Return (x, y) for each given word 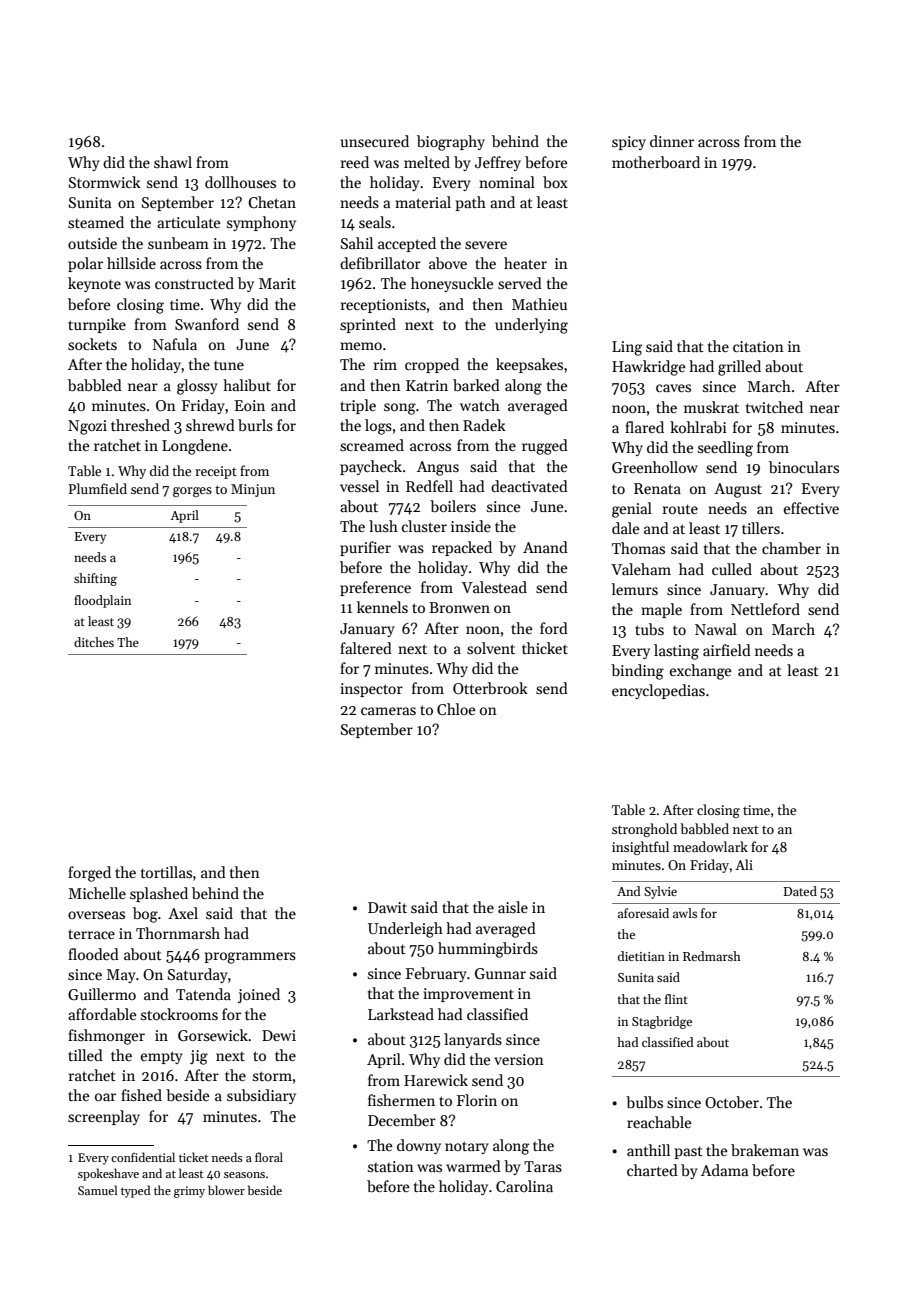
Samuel (97, 1190)
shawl (173, 162)
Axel (183, 913)
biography (451, 143)
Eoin (250, 405)
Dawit (387, 907)
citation (758, 346)
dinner (672, 141)
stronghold (644, 830)
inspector (371, 690)
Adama (724, 1170)
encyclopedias (658, 691)
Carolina (524, 1186)
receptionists (383, 306)
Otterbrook (490, 688)
